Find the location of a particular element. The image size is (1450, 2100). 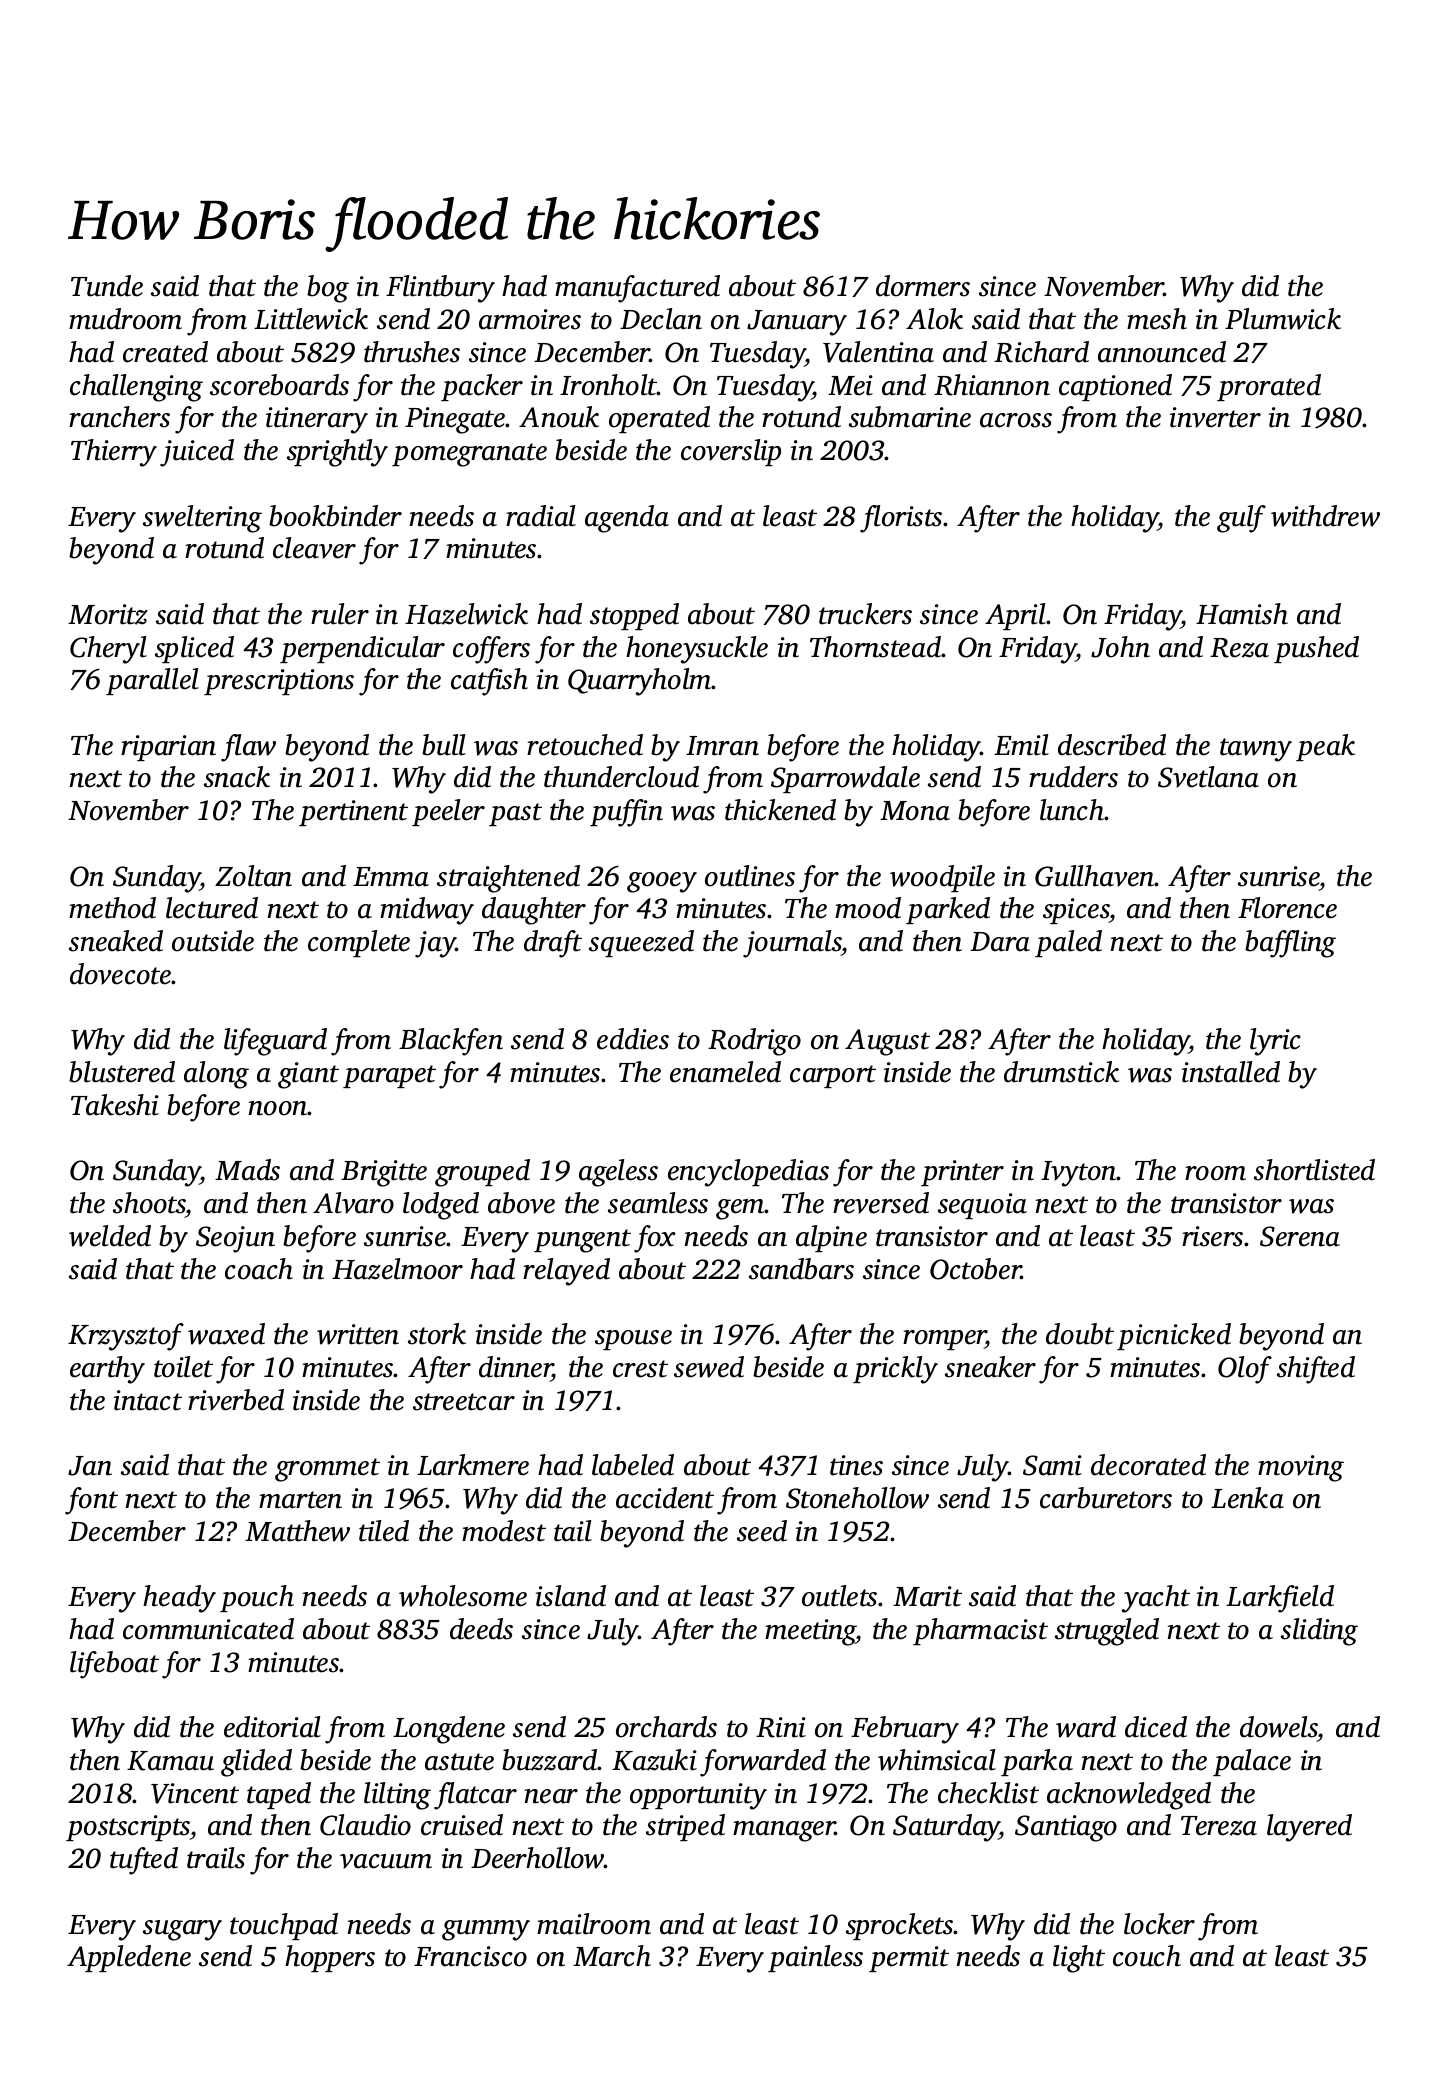

striped is located at coordinates (685, 1827).
